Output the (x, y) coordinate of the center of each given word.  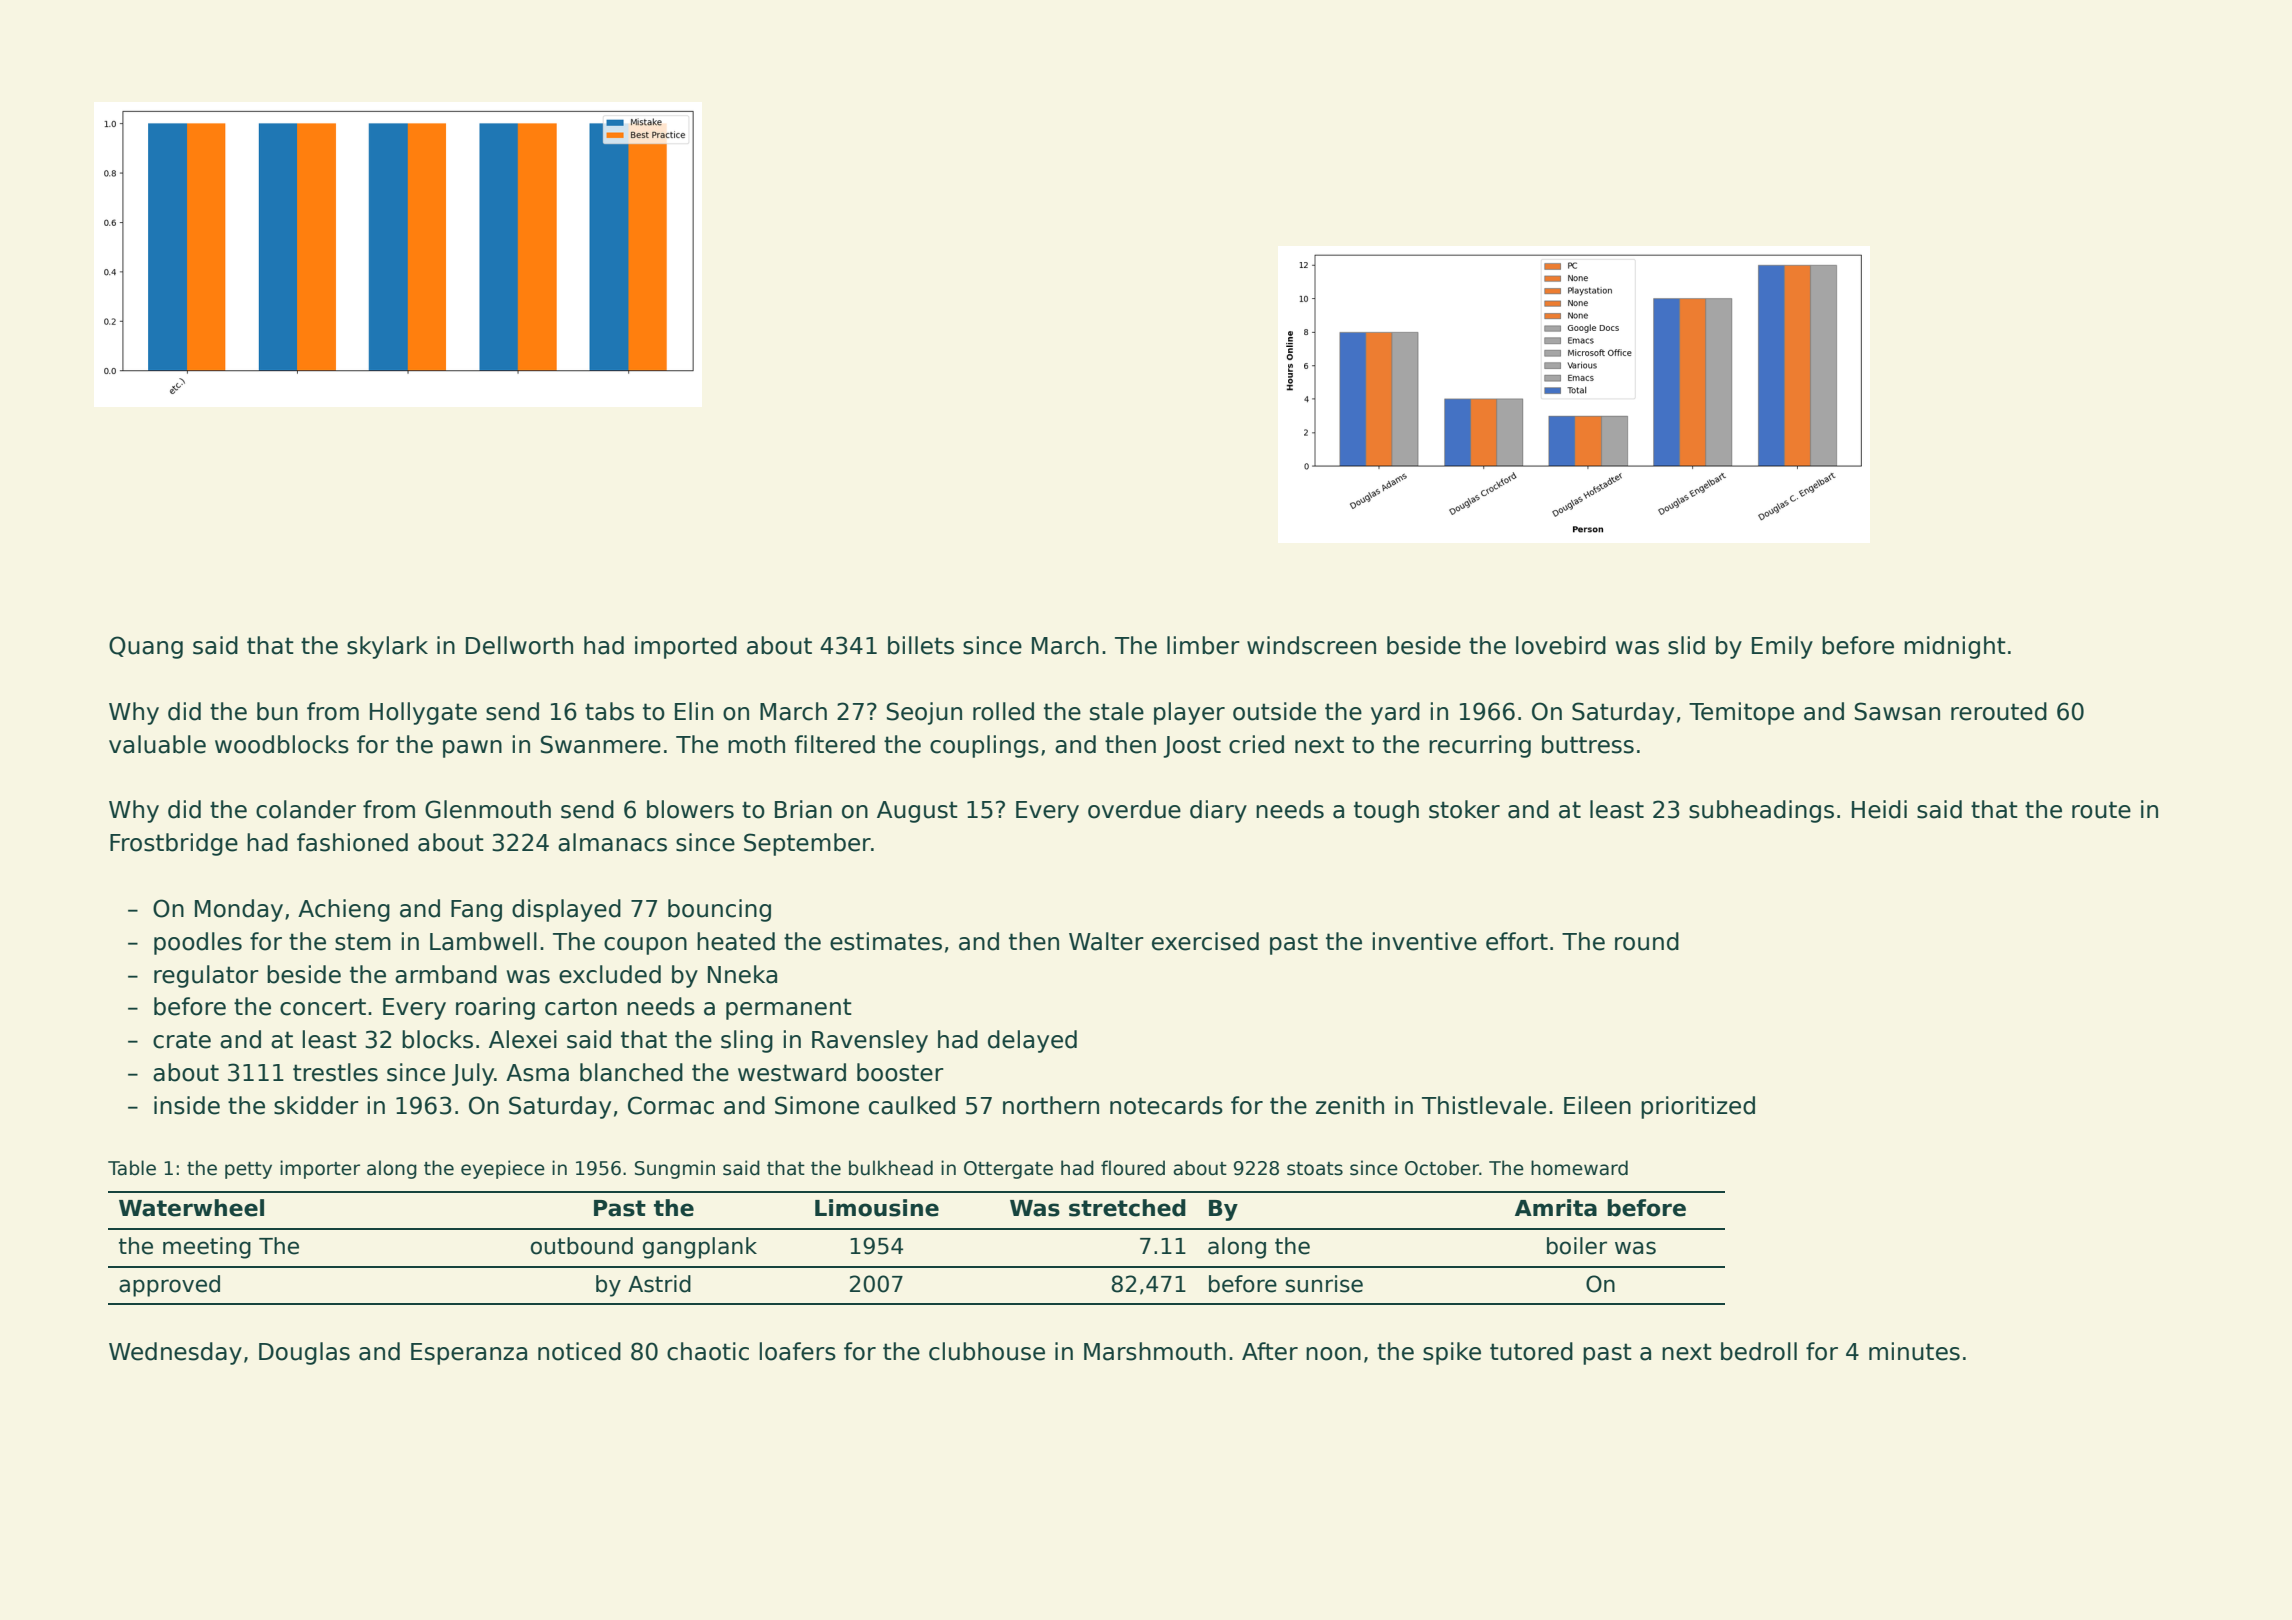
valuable (157, 744)
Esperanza (469, 1354)
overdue (1134, 809)
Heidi (1879, 809)
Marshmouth (1155, 1351)
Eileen (1597, 1105)
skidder (316, 1105)
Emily (1782, 647)
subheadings (1761, 811)
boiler (1577, 1246)
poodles (198, 943)
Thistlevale (1484, 1105)
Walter (1106, 941)
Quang (146, 647)
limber (1203, 645)
